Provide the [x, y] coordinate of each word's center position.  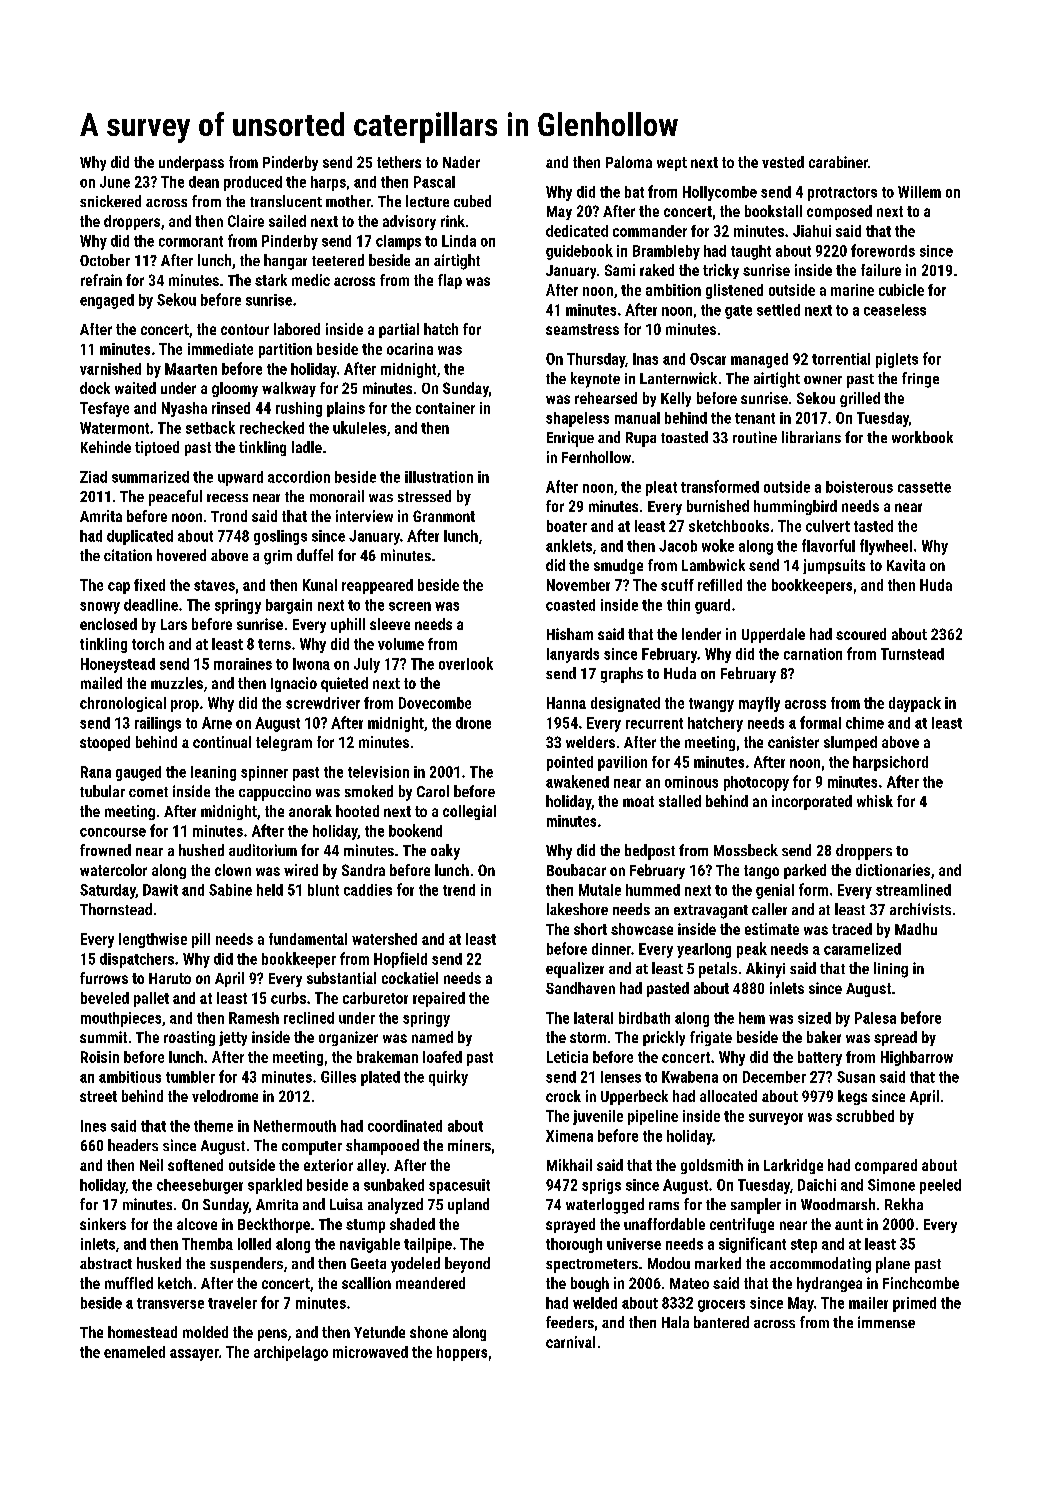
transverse [170, 1303]
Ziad [93, 477]
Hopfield [400, 960]
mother [348, 201]
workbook [922, 437]
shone [429, 1332]
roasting [189, 1038]
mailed [101, 683]
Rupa [641, 439]
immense [886, 1322]
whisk [875, 801]
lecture [427, 201]
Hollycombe [720, 193]
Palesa [875, 1018]
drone [473, 723]
